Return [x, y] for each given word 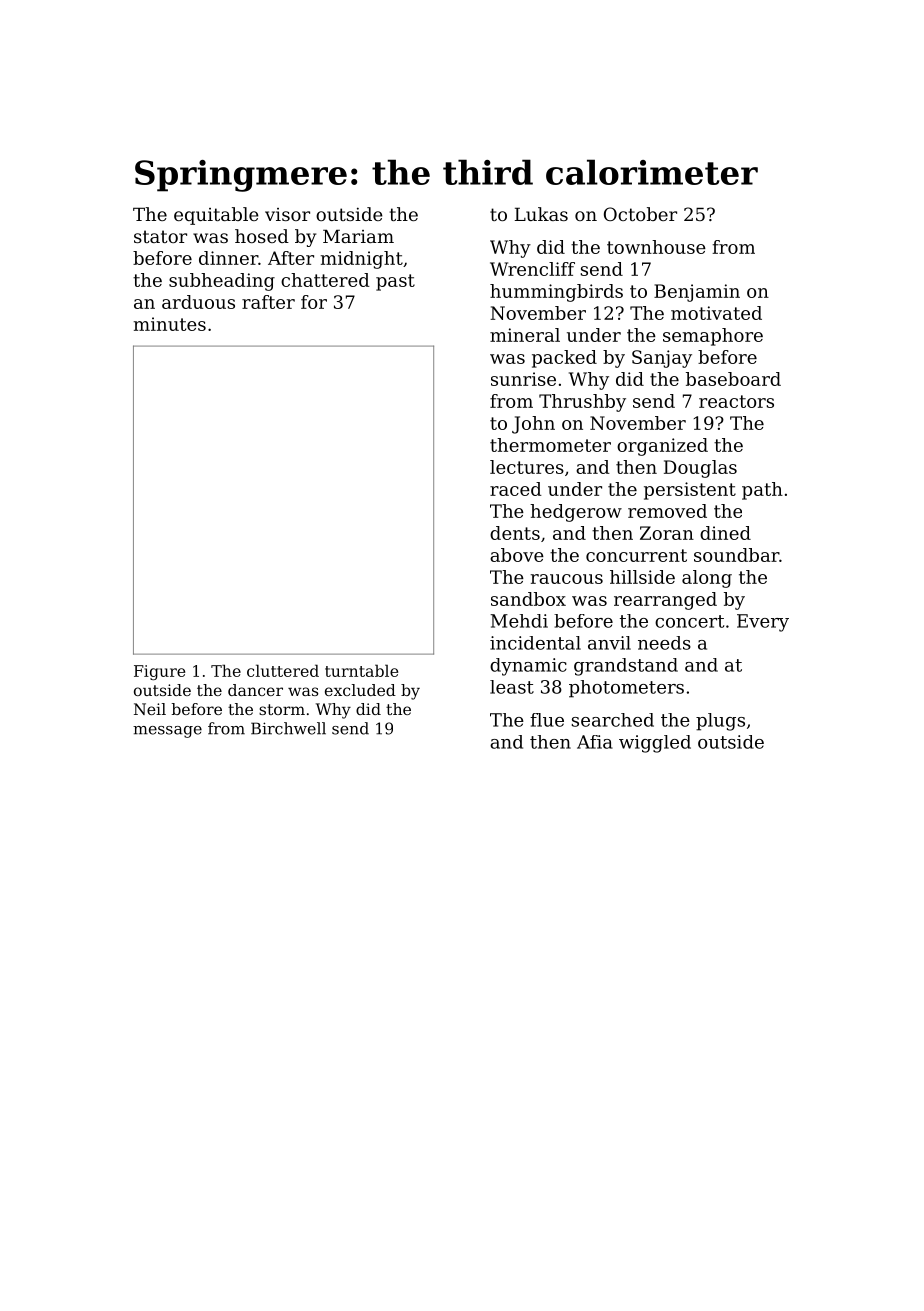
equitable [216, 216]
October [640, 214]
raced [516, 489]
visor [287, 214]
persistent [690, 491]
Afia [595, 742]
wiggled [655, 744]
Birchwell [288, 728]
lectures [527, 467]
